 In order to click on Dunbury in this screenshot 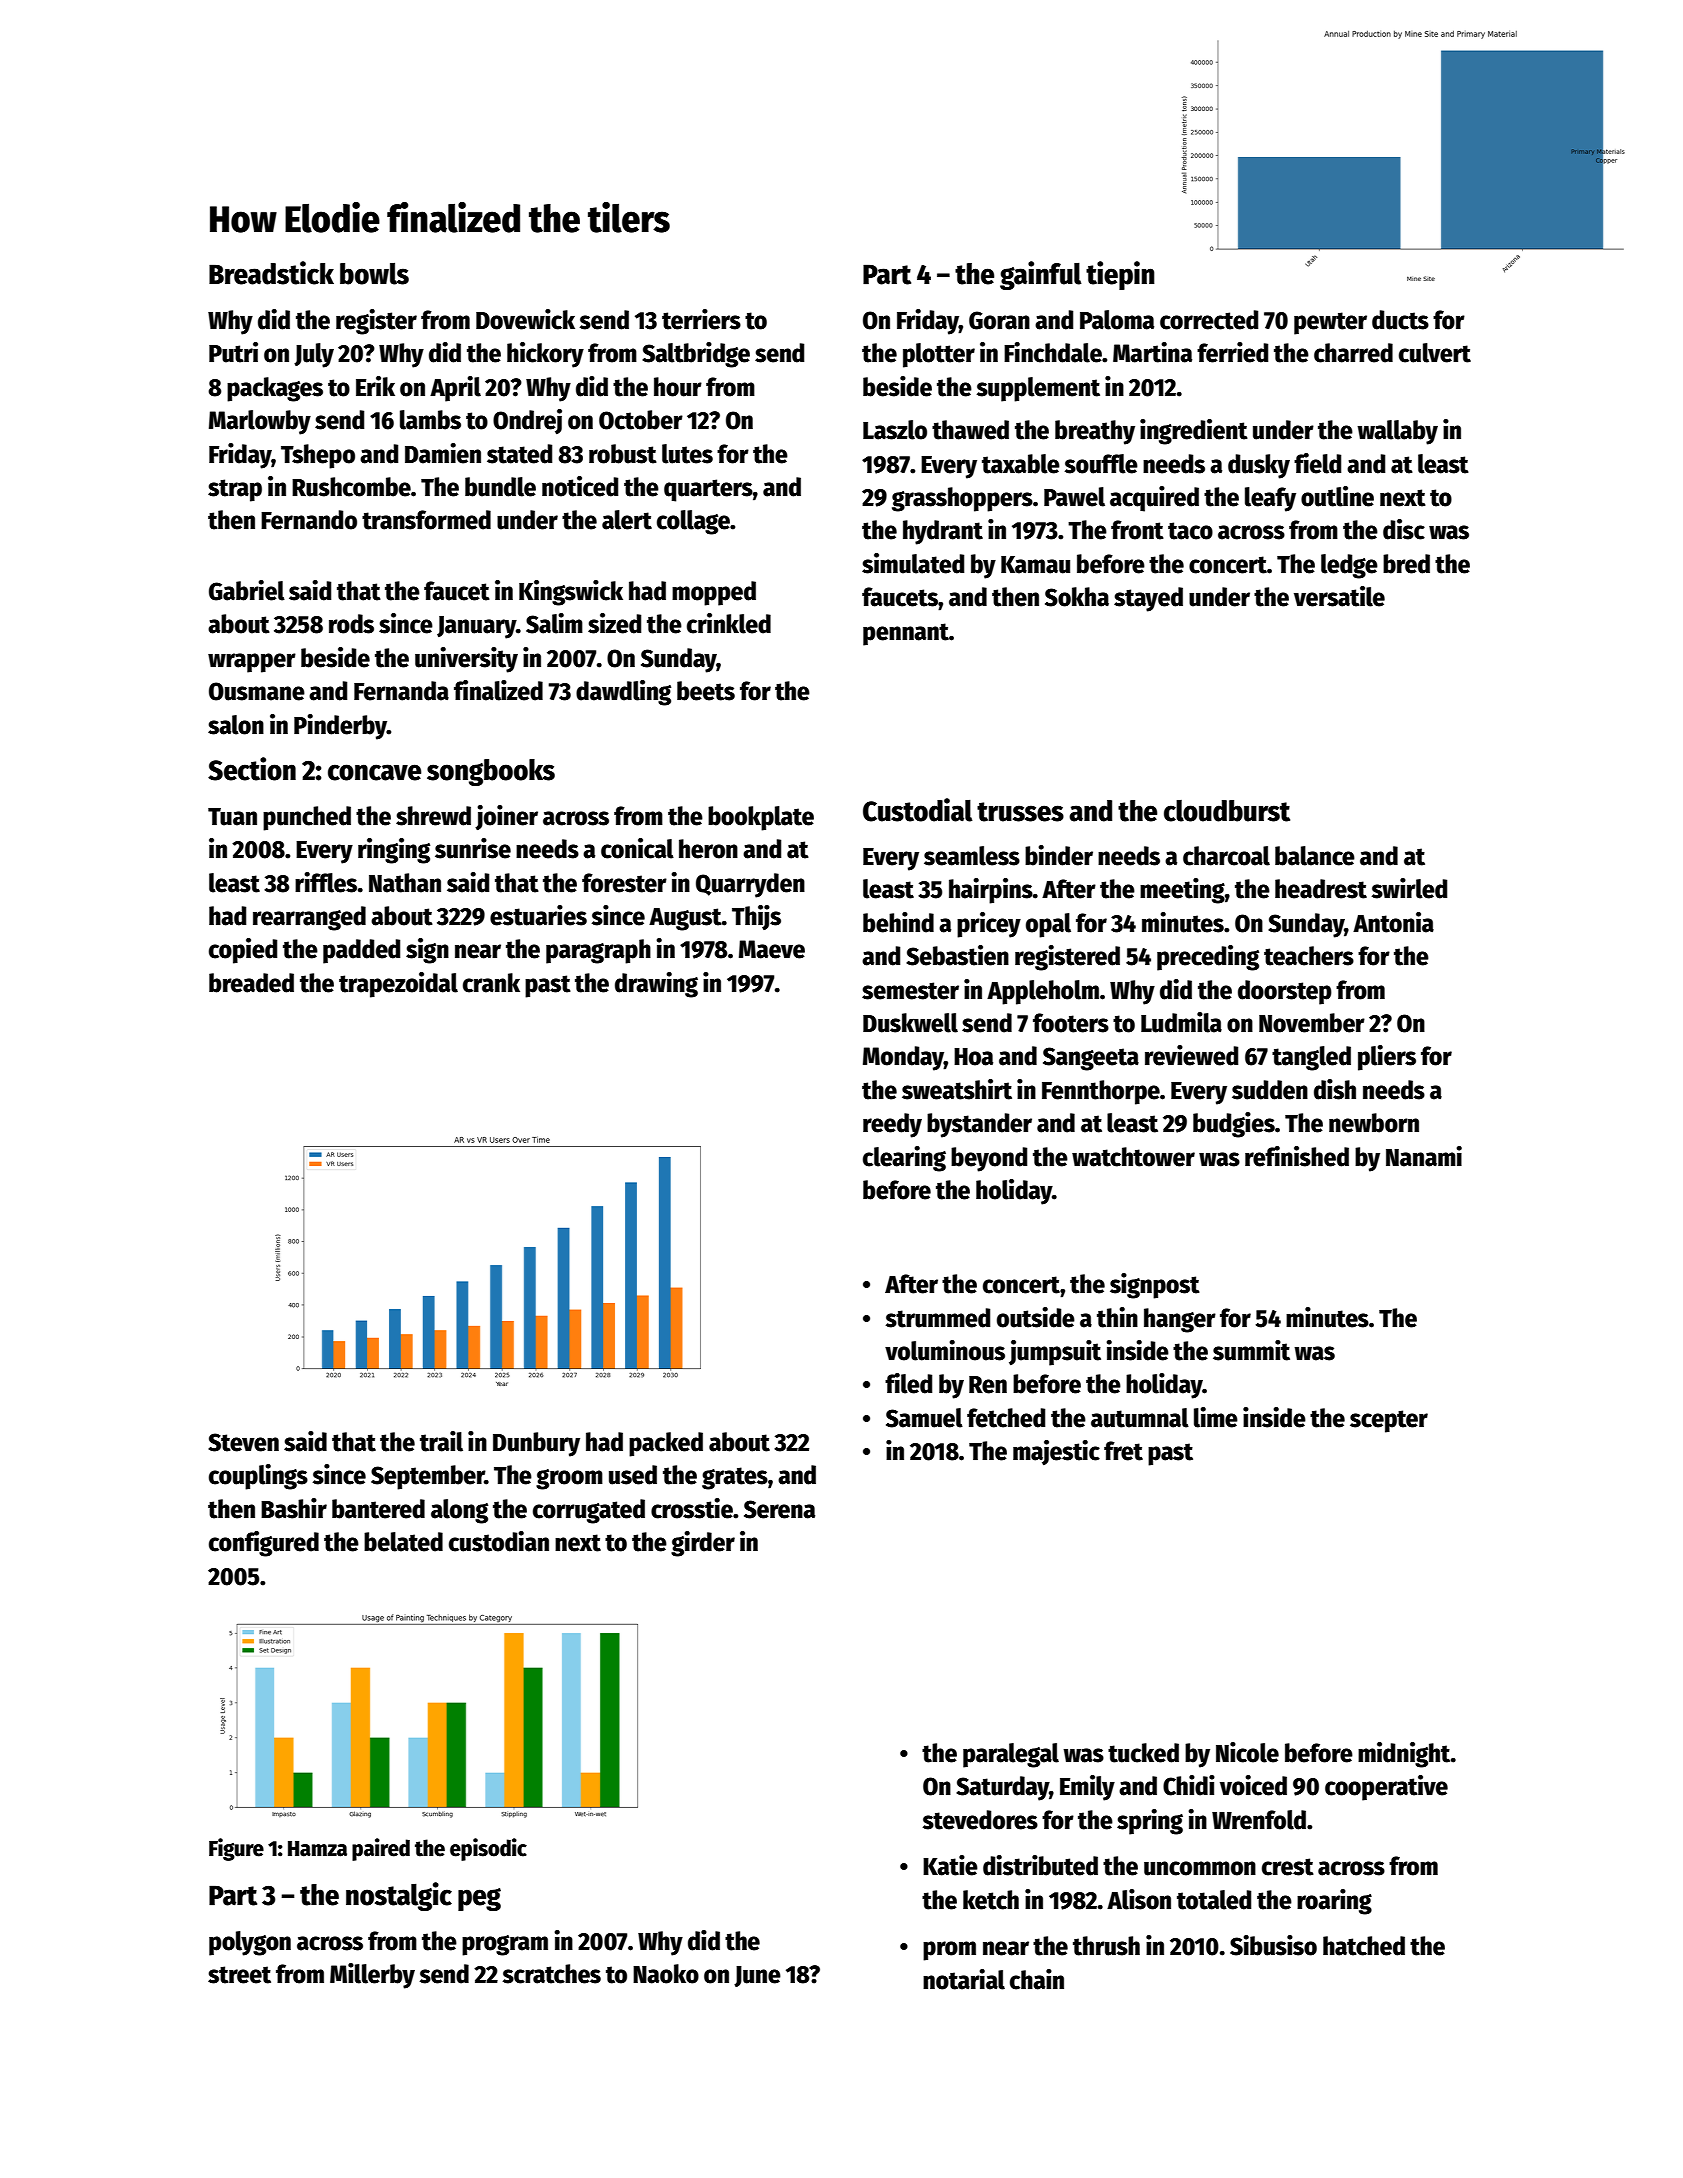, I will do `click(536, 1444)`.
